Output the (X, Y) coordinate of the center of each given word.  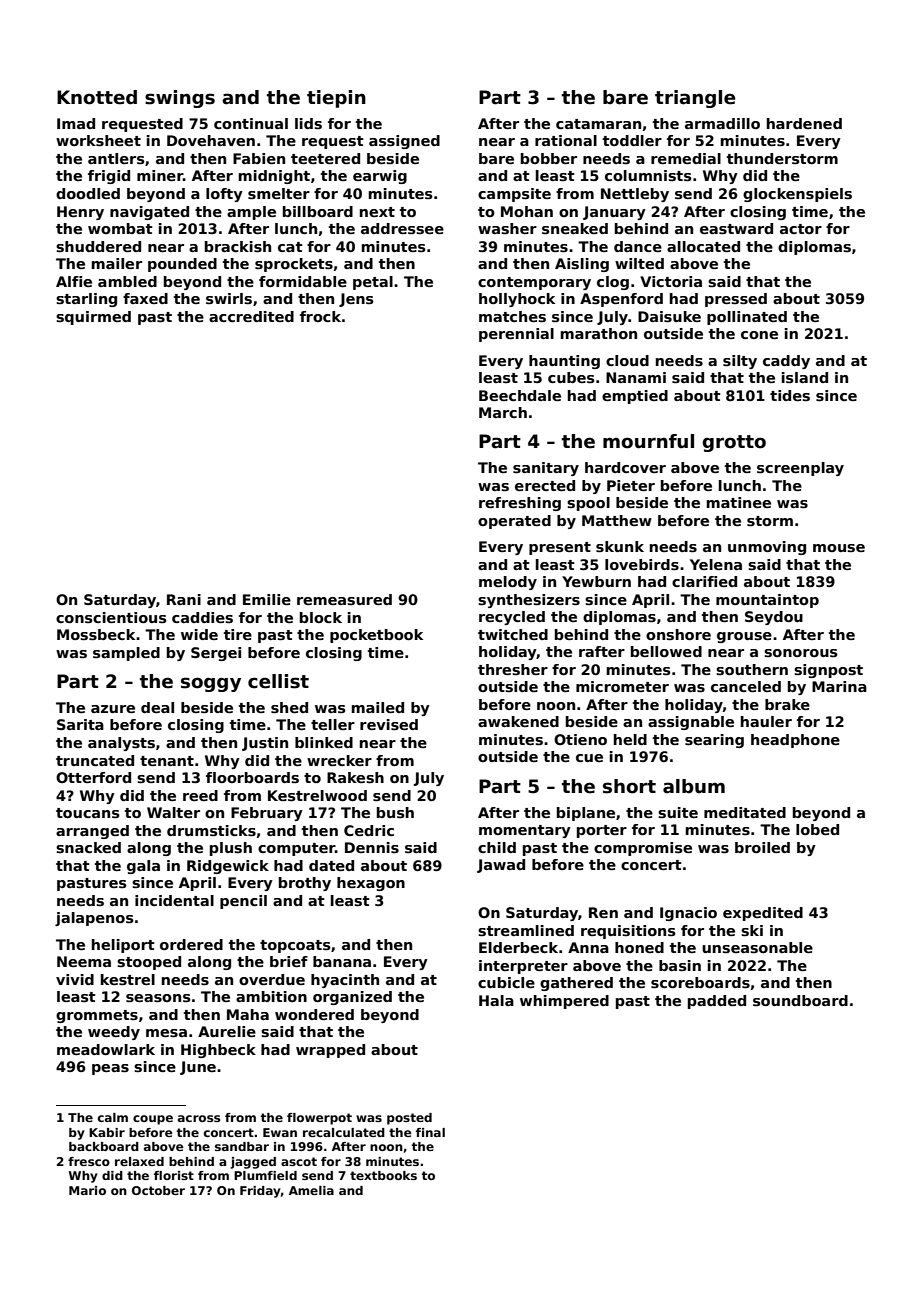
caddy (786, 362)
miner (160, 175)
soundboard (800, 1000)
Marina (839, 686)
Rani (184, 599)
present (560, 548)
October (158, 1190)
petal (373, 283)
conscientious (111, 617)
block (321, 617)
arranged (92, 832)
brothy (305, 884)
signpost (828, 671)
